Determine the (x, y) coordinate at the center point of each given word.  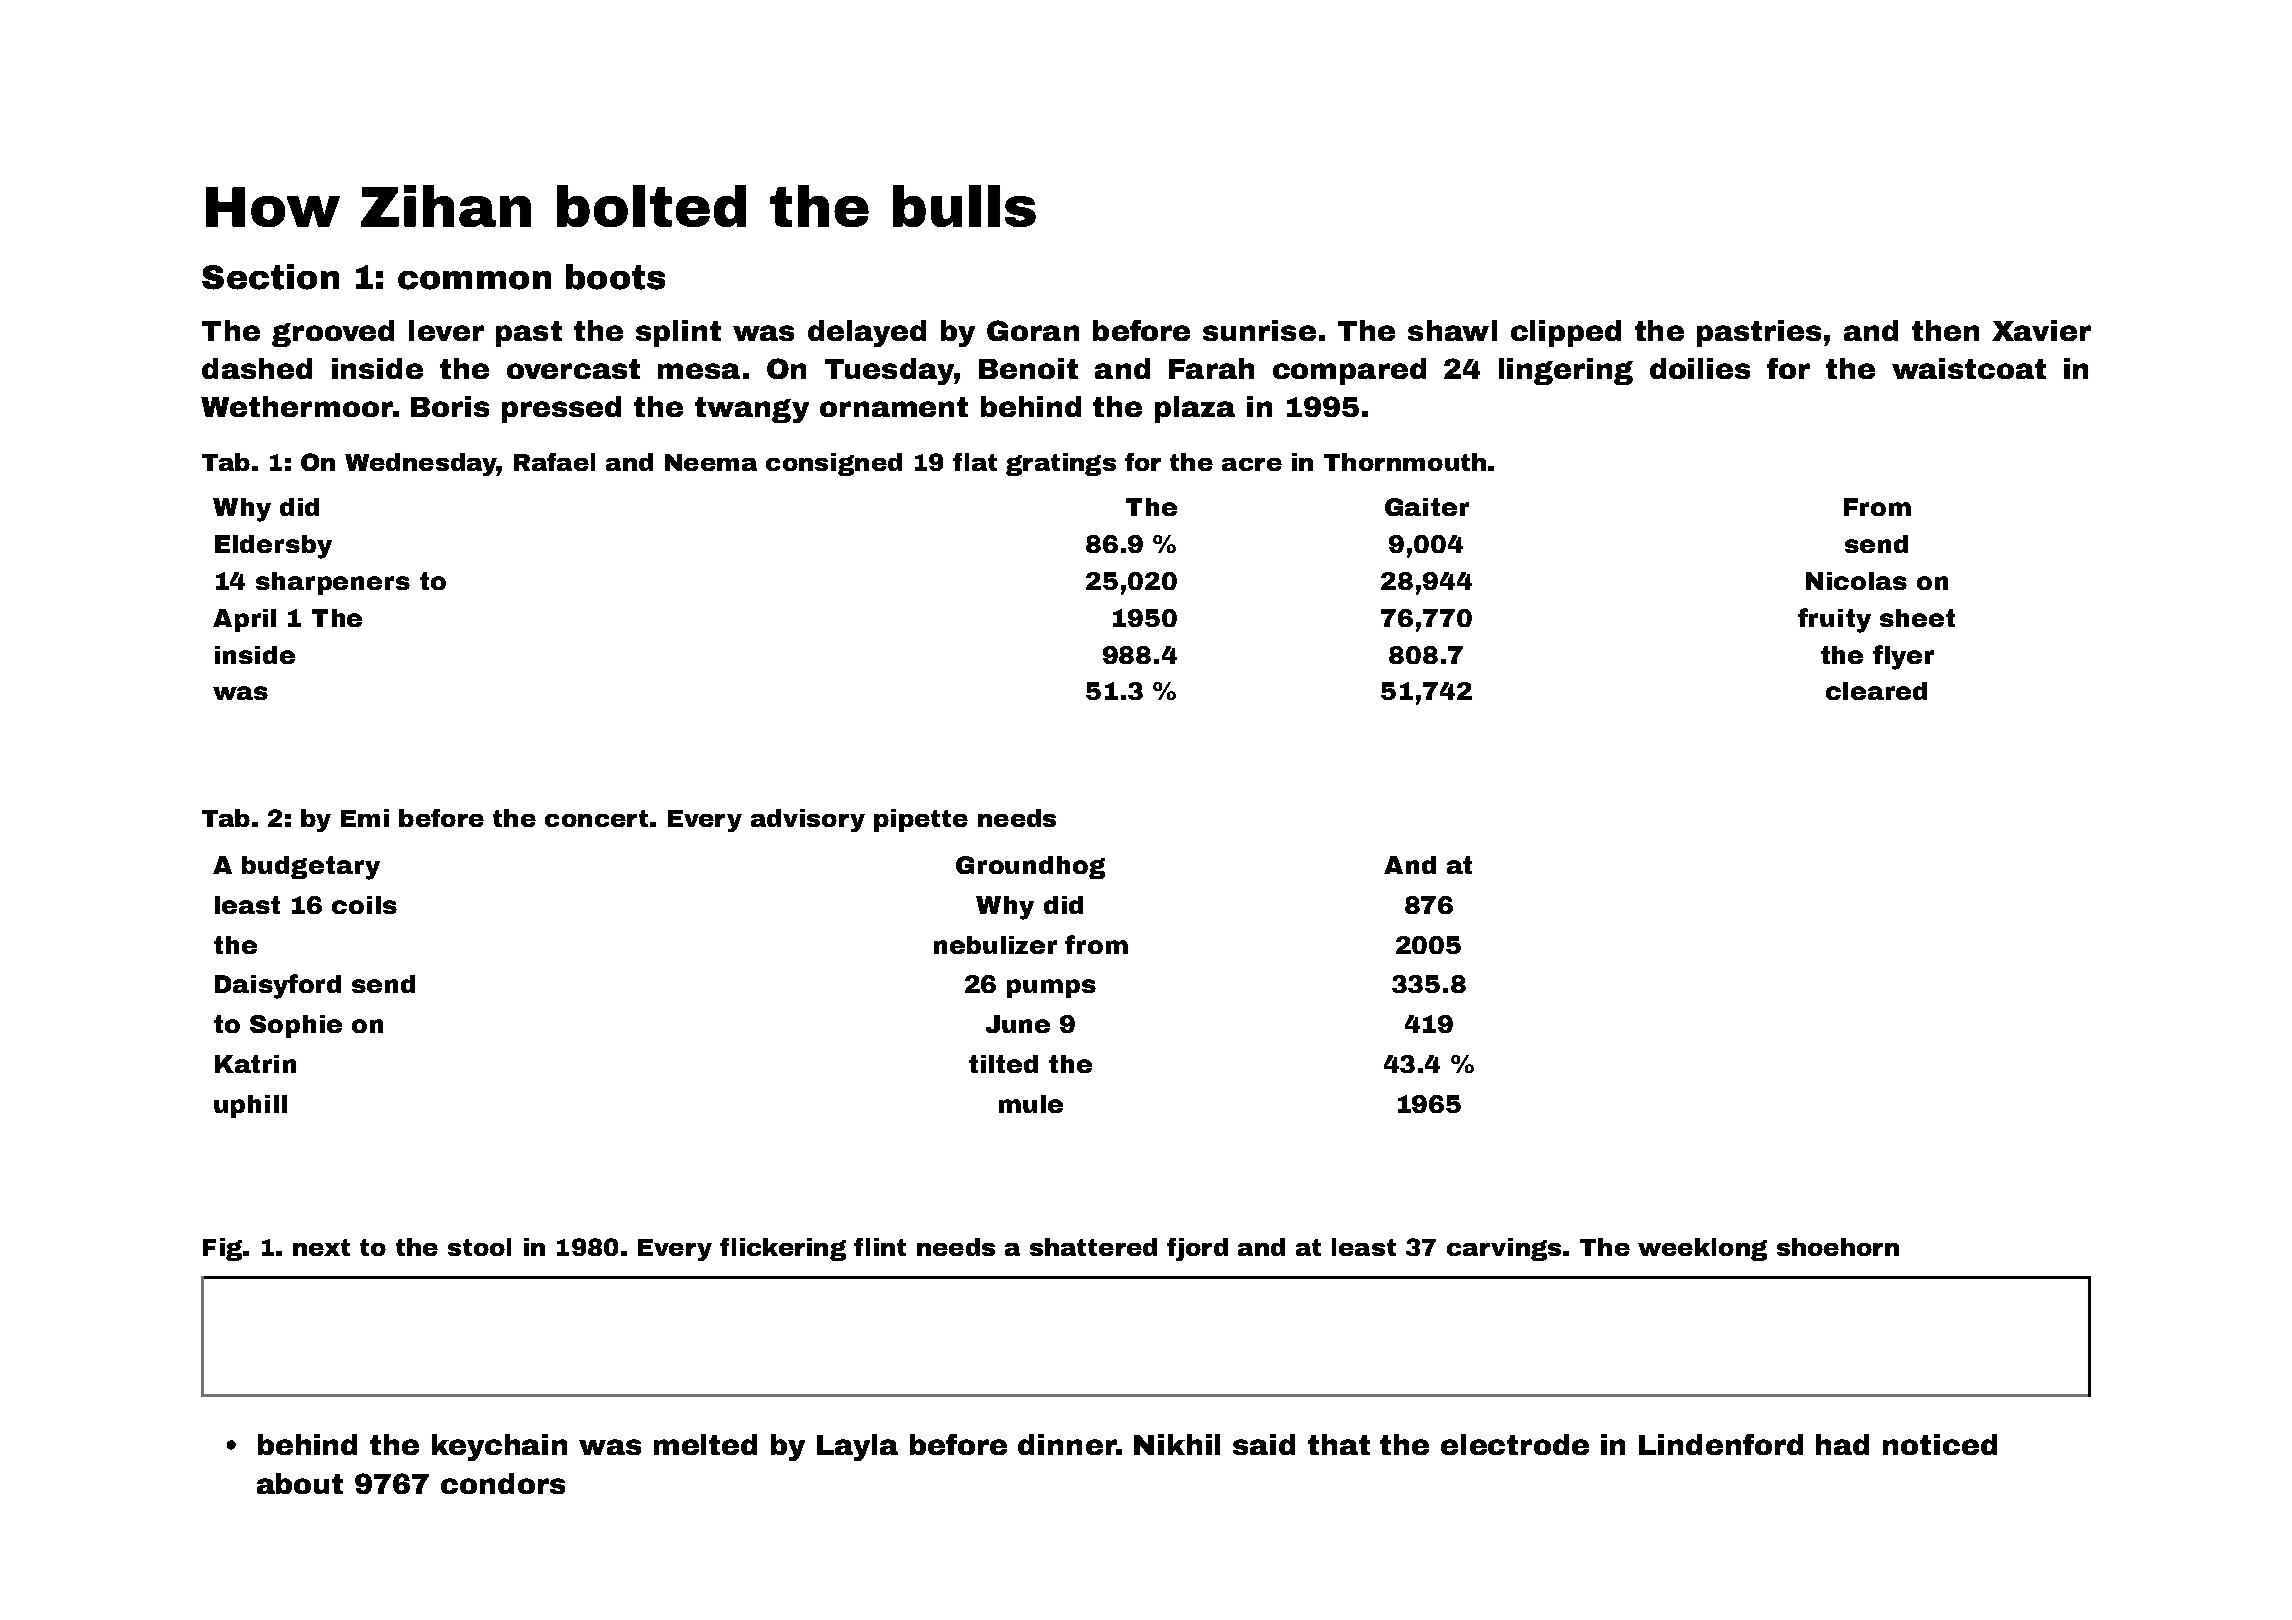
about (300, 1483)
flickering (783, 1249)
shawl (1452, 330)
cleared (1876, 691)
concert (596, 818)
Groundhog (1030, 867)
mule (1031, 1104)
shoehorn (1838, 1247)
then (1945, 330)
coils (364, 905)
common (474, 280)
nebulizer (995, 945)
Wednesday (421, 464)
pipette (921, 820)
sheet (1917, 618)
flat (975, 462)
